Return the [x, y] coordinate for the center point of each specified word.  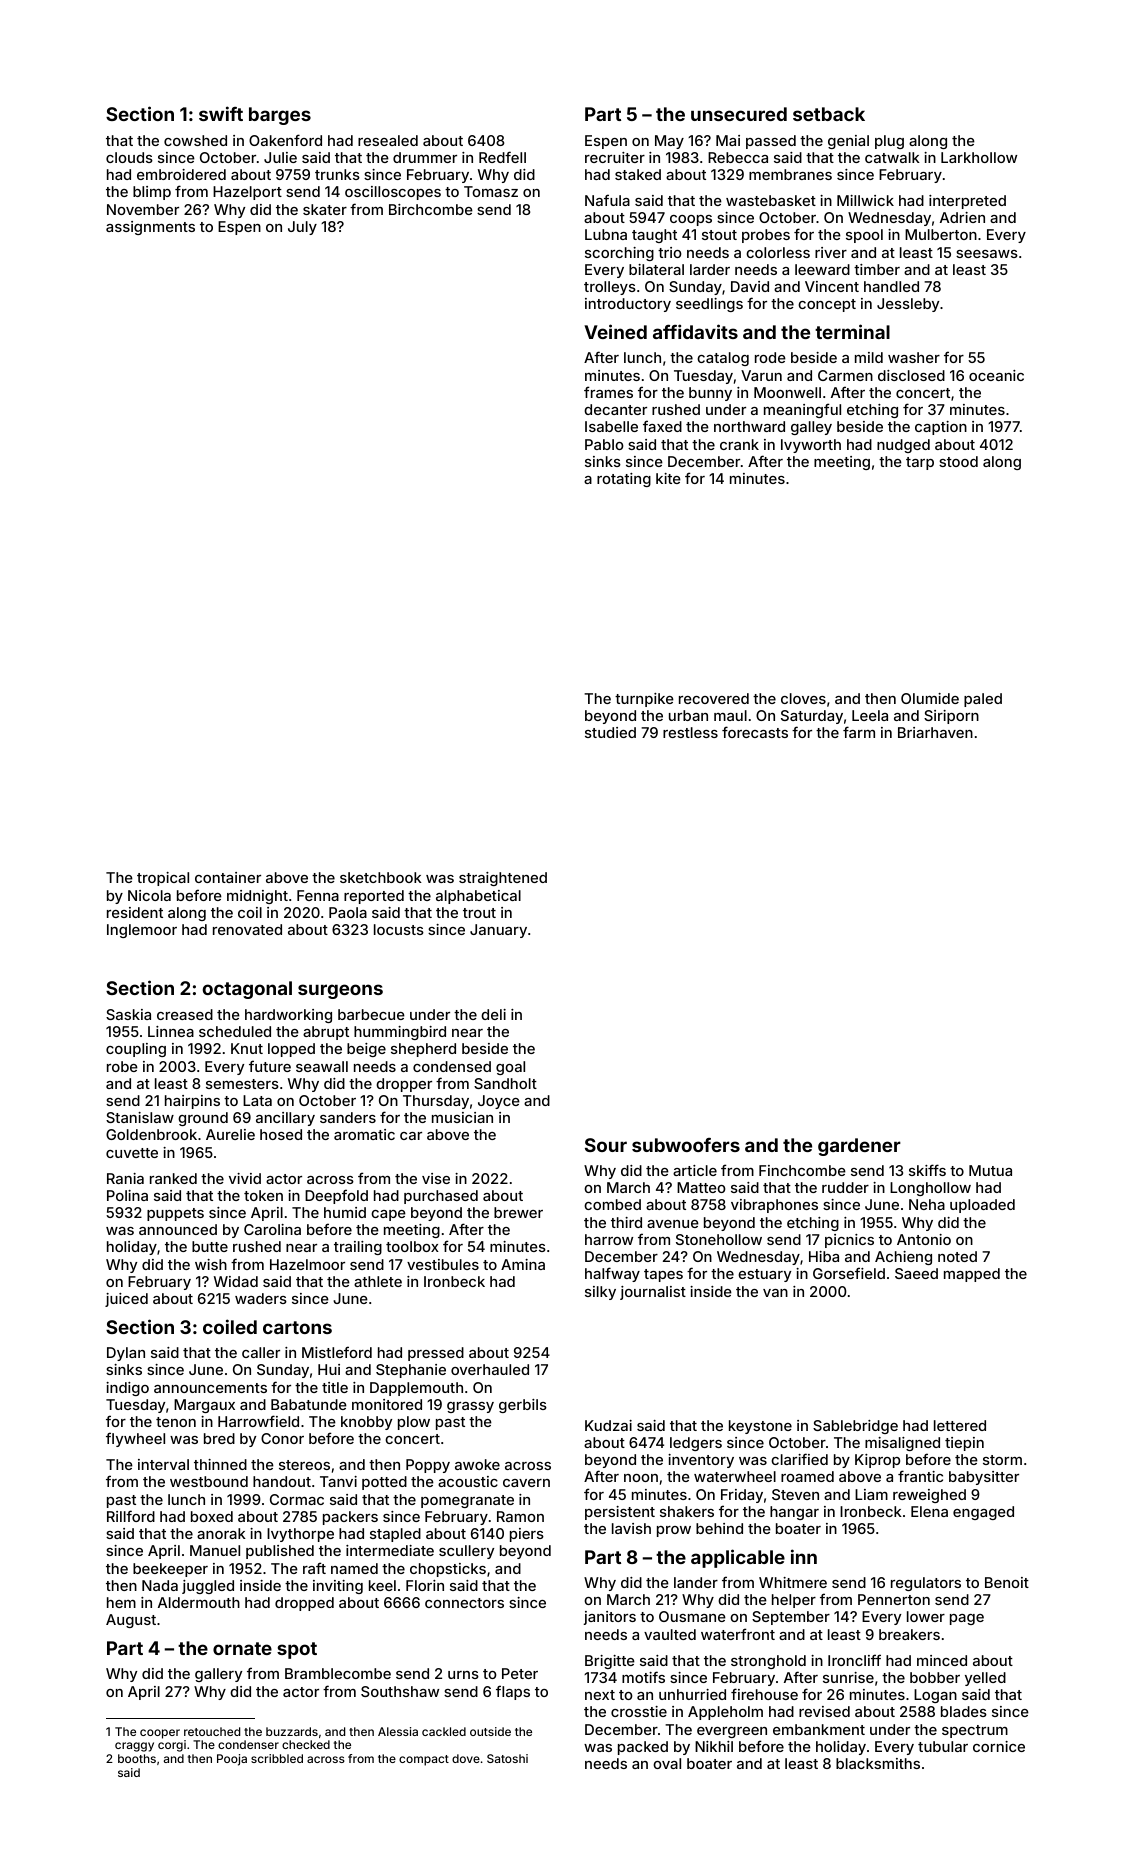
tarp [920, 463]
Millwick [865, 200]
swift [221, 113]
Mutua [990, 1170]
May [669, 142]
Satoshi [507, 1758]
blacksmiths [878, 1763]
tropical [163, 879]
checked [306, 1744]
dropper [404, 1085]
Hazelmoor [307, 1264]
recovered [714, 698]
